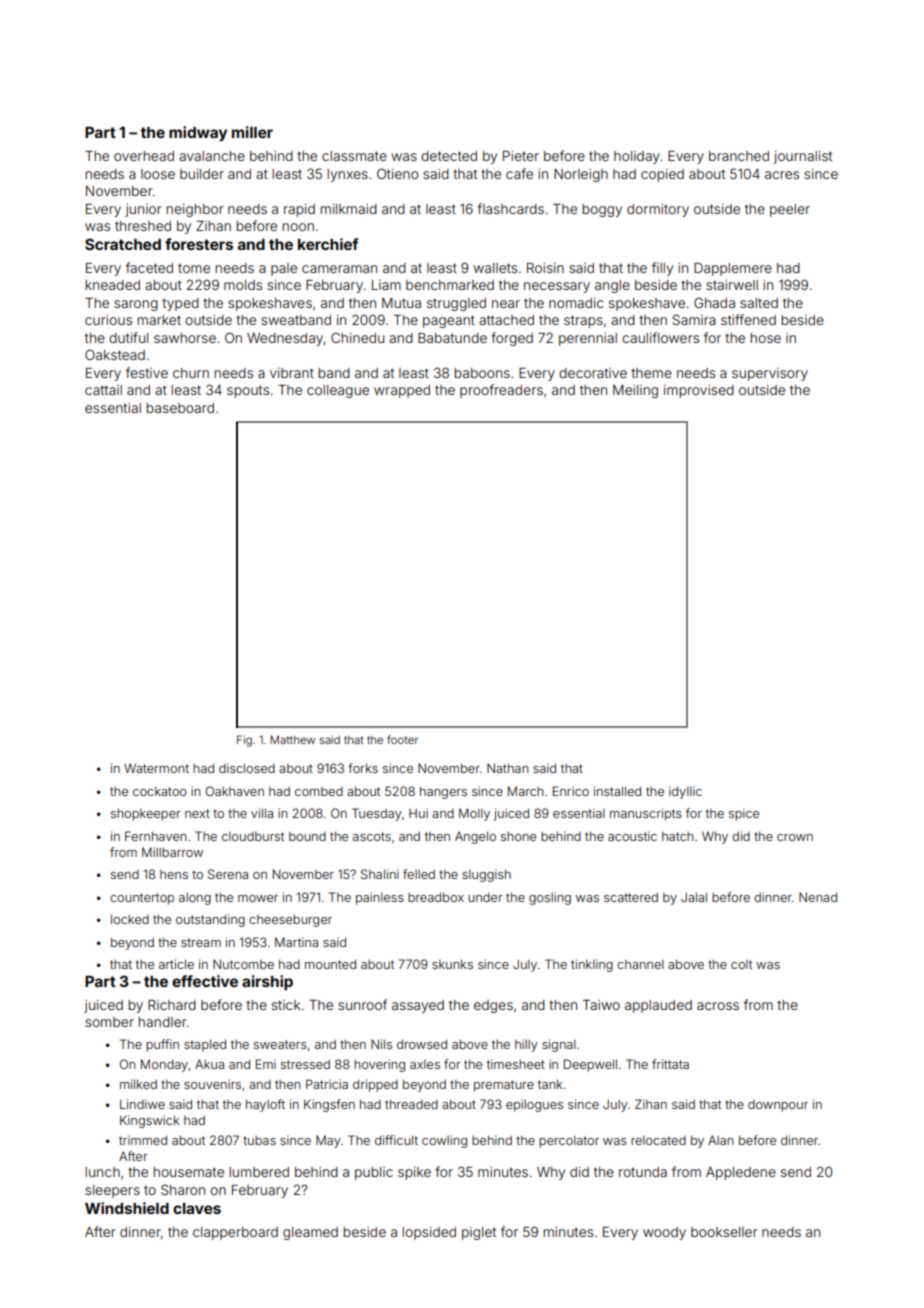 The height and width of the screenshot is (1308, 924). What do you see at coordinates (354, 156) in the screenshot?
I see `classmate` at bounding box center [354, 156].
